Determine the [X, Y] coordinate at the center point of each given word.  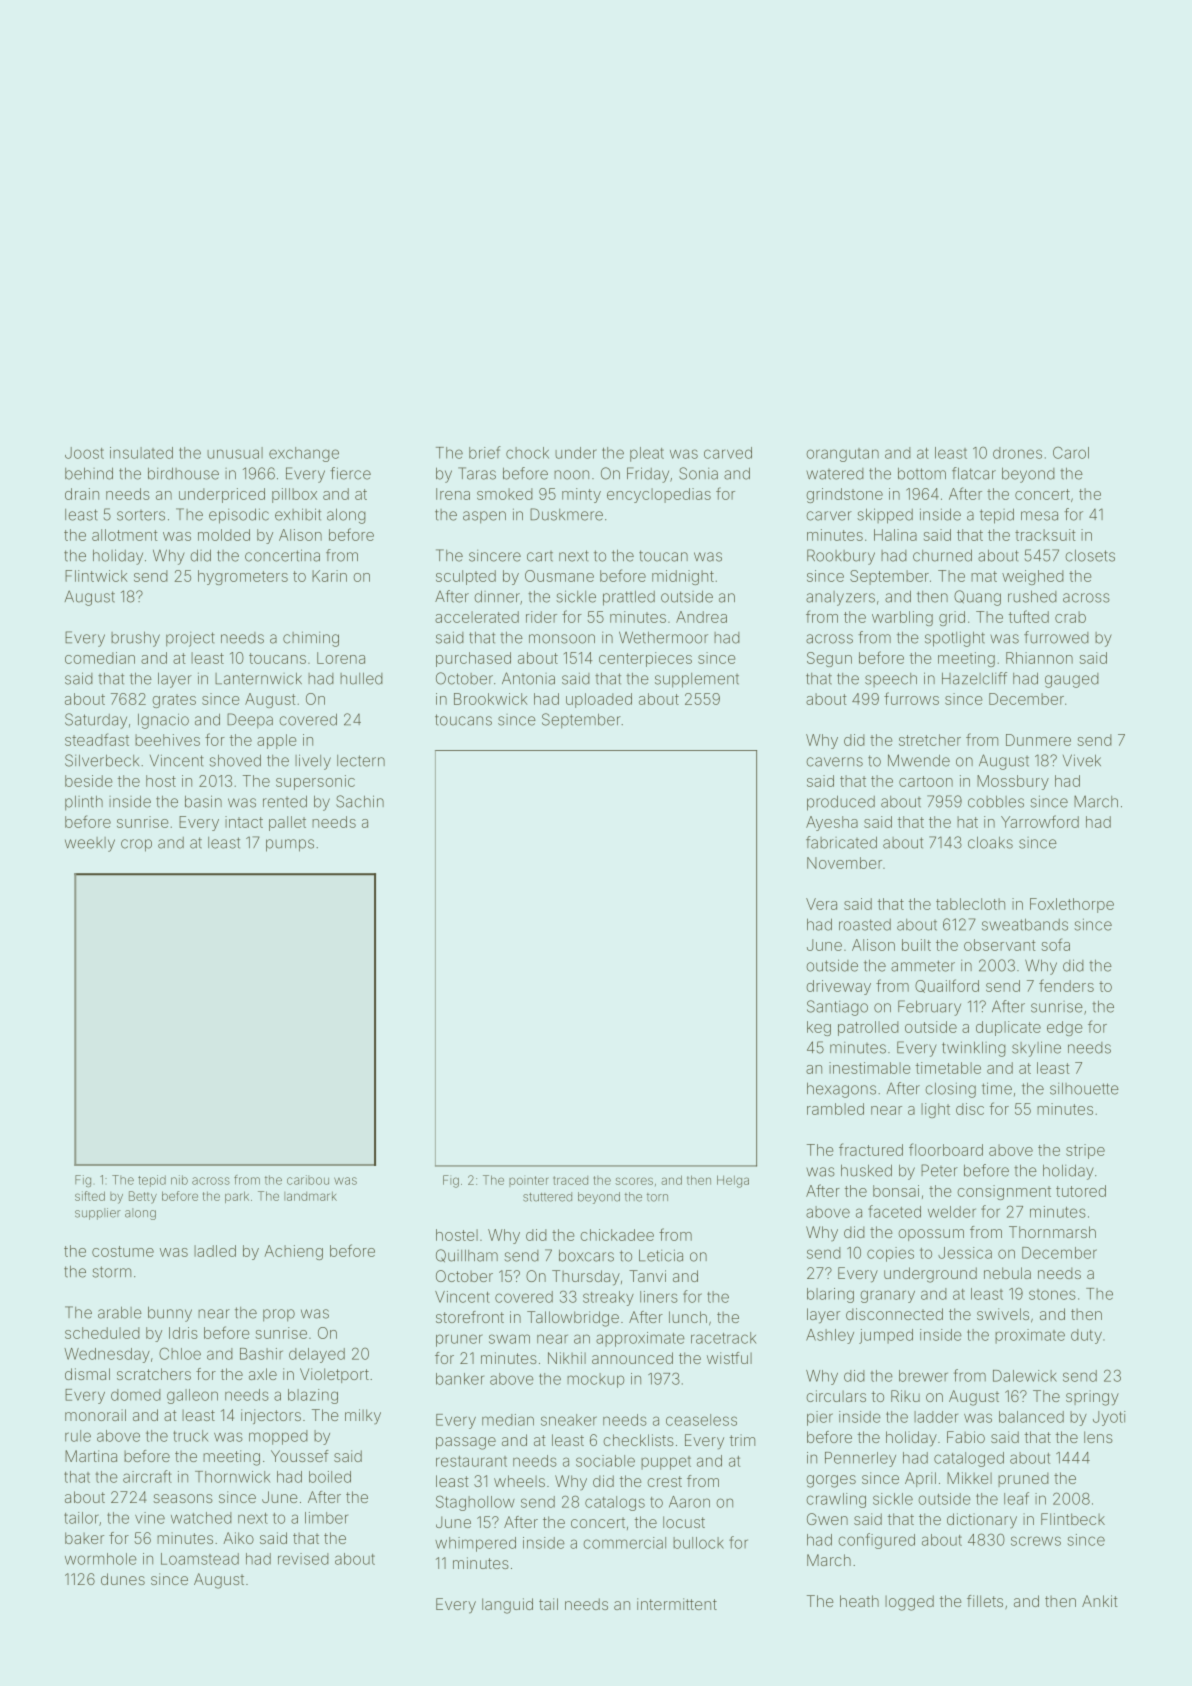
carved [728, 453]
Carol [1071, 452]
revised [303, 1559]
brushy [135, 639]
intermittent [677, 1604]
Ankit [1100, 1601]
